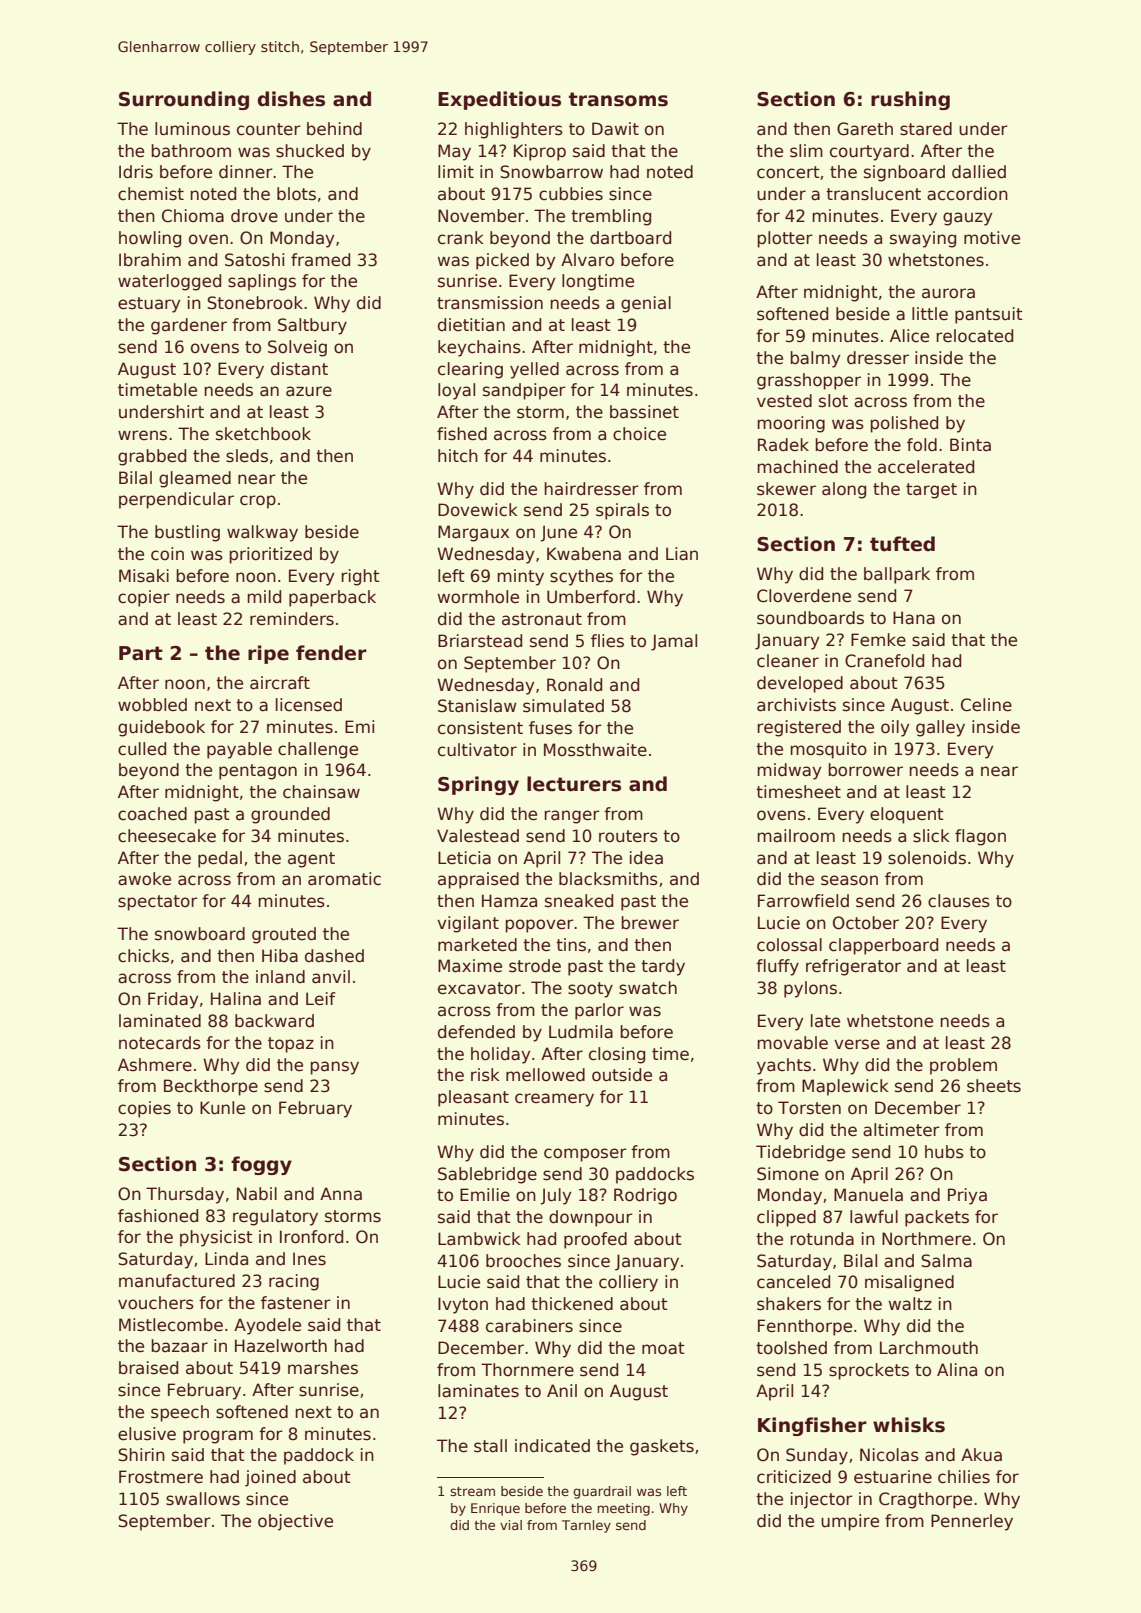 Image resolution: width=1141 pixels, height=1613 pixels. I want to click on racing, so click(294, 1282).
